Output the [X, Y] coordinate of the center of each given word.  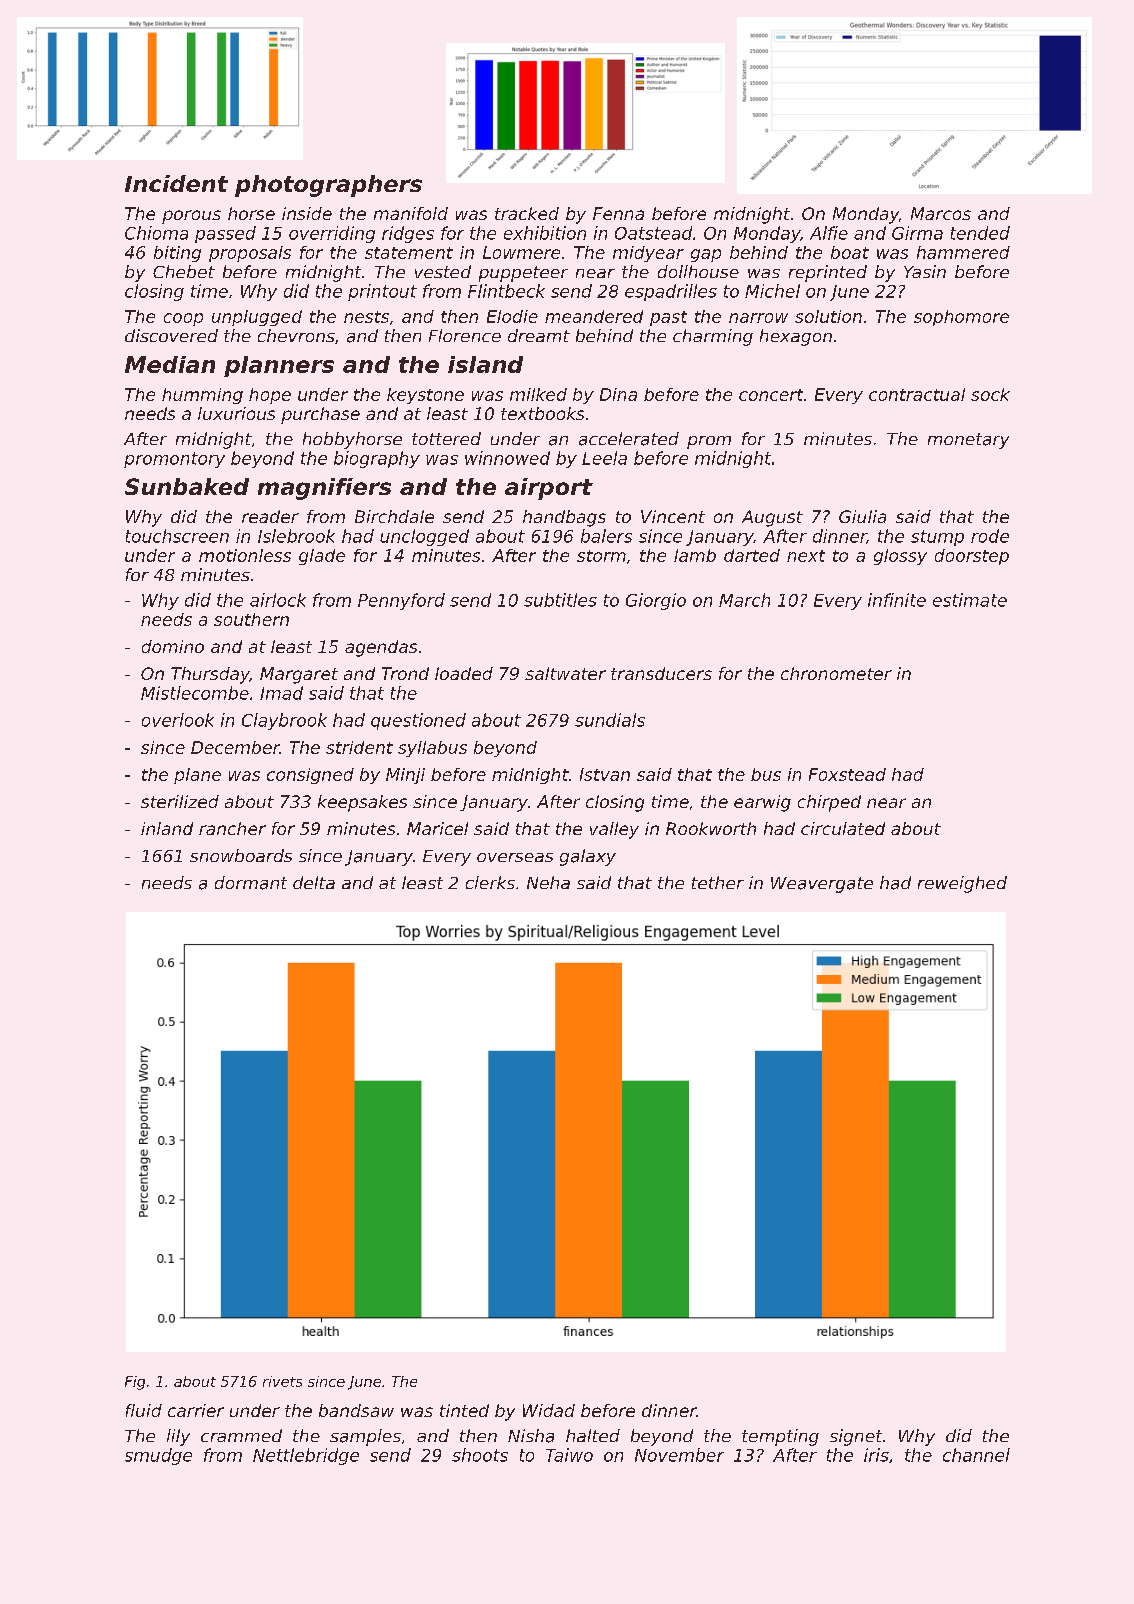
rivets [282, 1381]
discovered [171, 335]
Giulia [862, 516]
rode [990, 536]
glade [322, 557]
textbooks [542, 413]
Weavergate [822, 885]
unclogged [424, 537]
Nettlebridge [306, 1456]
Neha [548, 882]
